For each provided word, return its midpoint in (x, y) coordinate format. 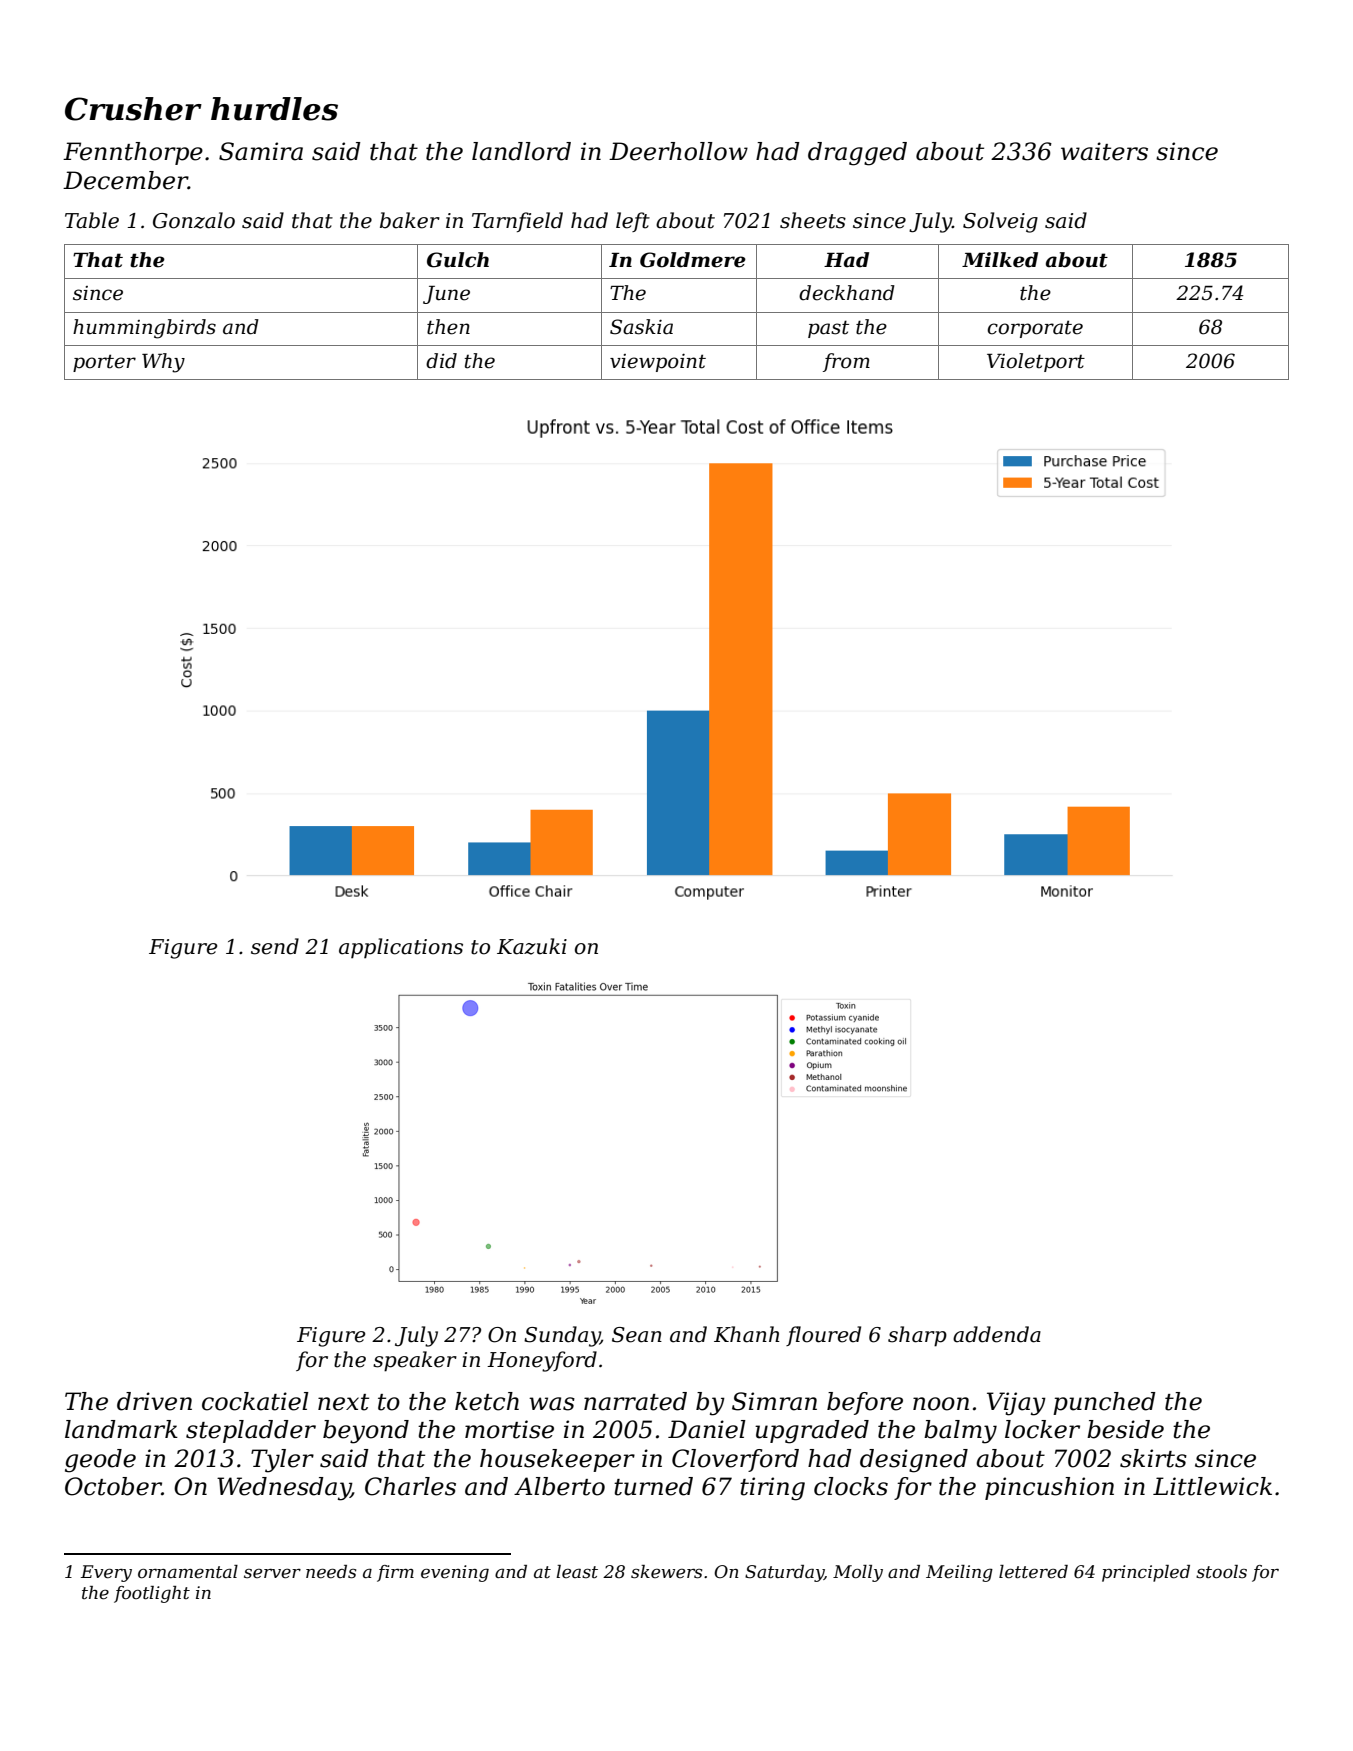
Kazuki (532, 946)
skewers (666, 1572)
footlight (152, 1594)
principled (1146, 1573)
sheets (813, 220)
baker (410, 220)
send (275, 946)
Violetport (1036, 362)
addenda (997, 1334)
